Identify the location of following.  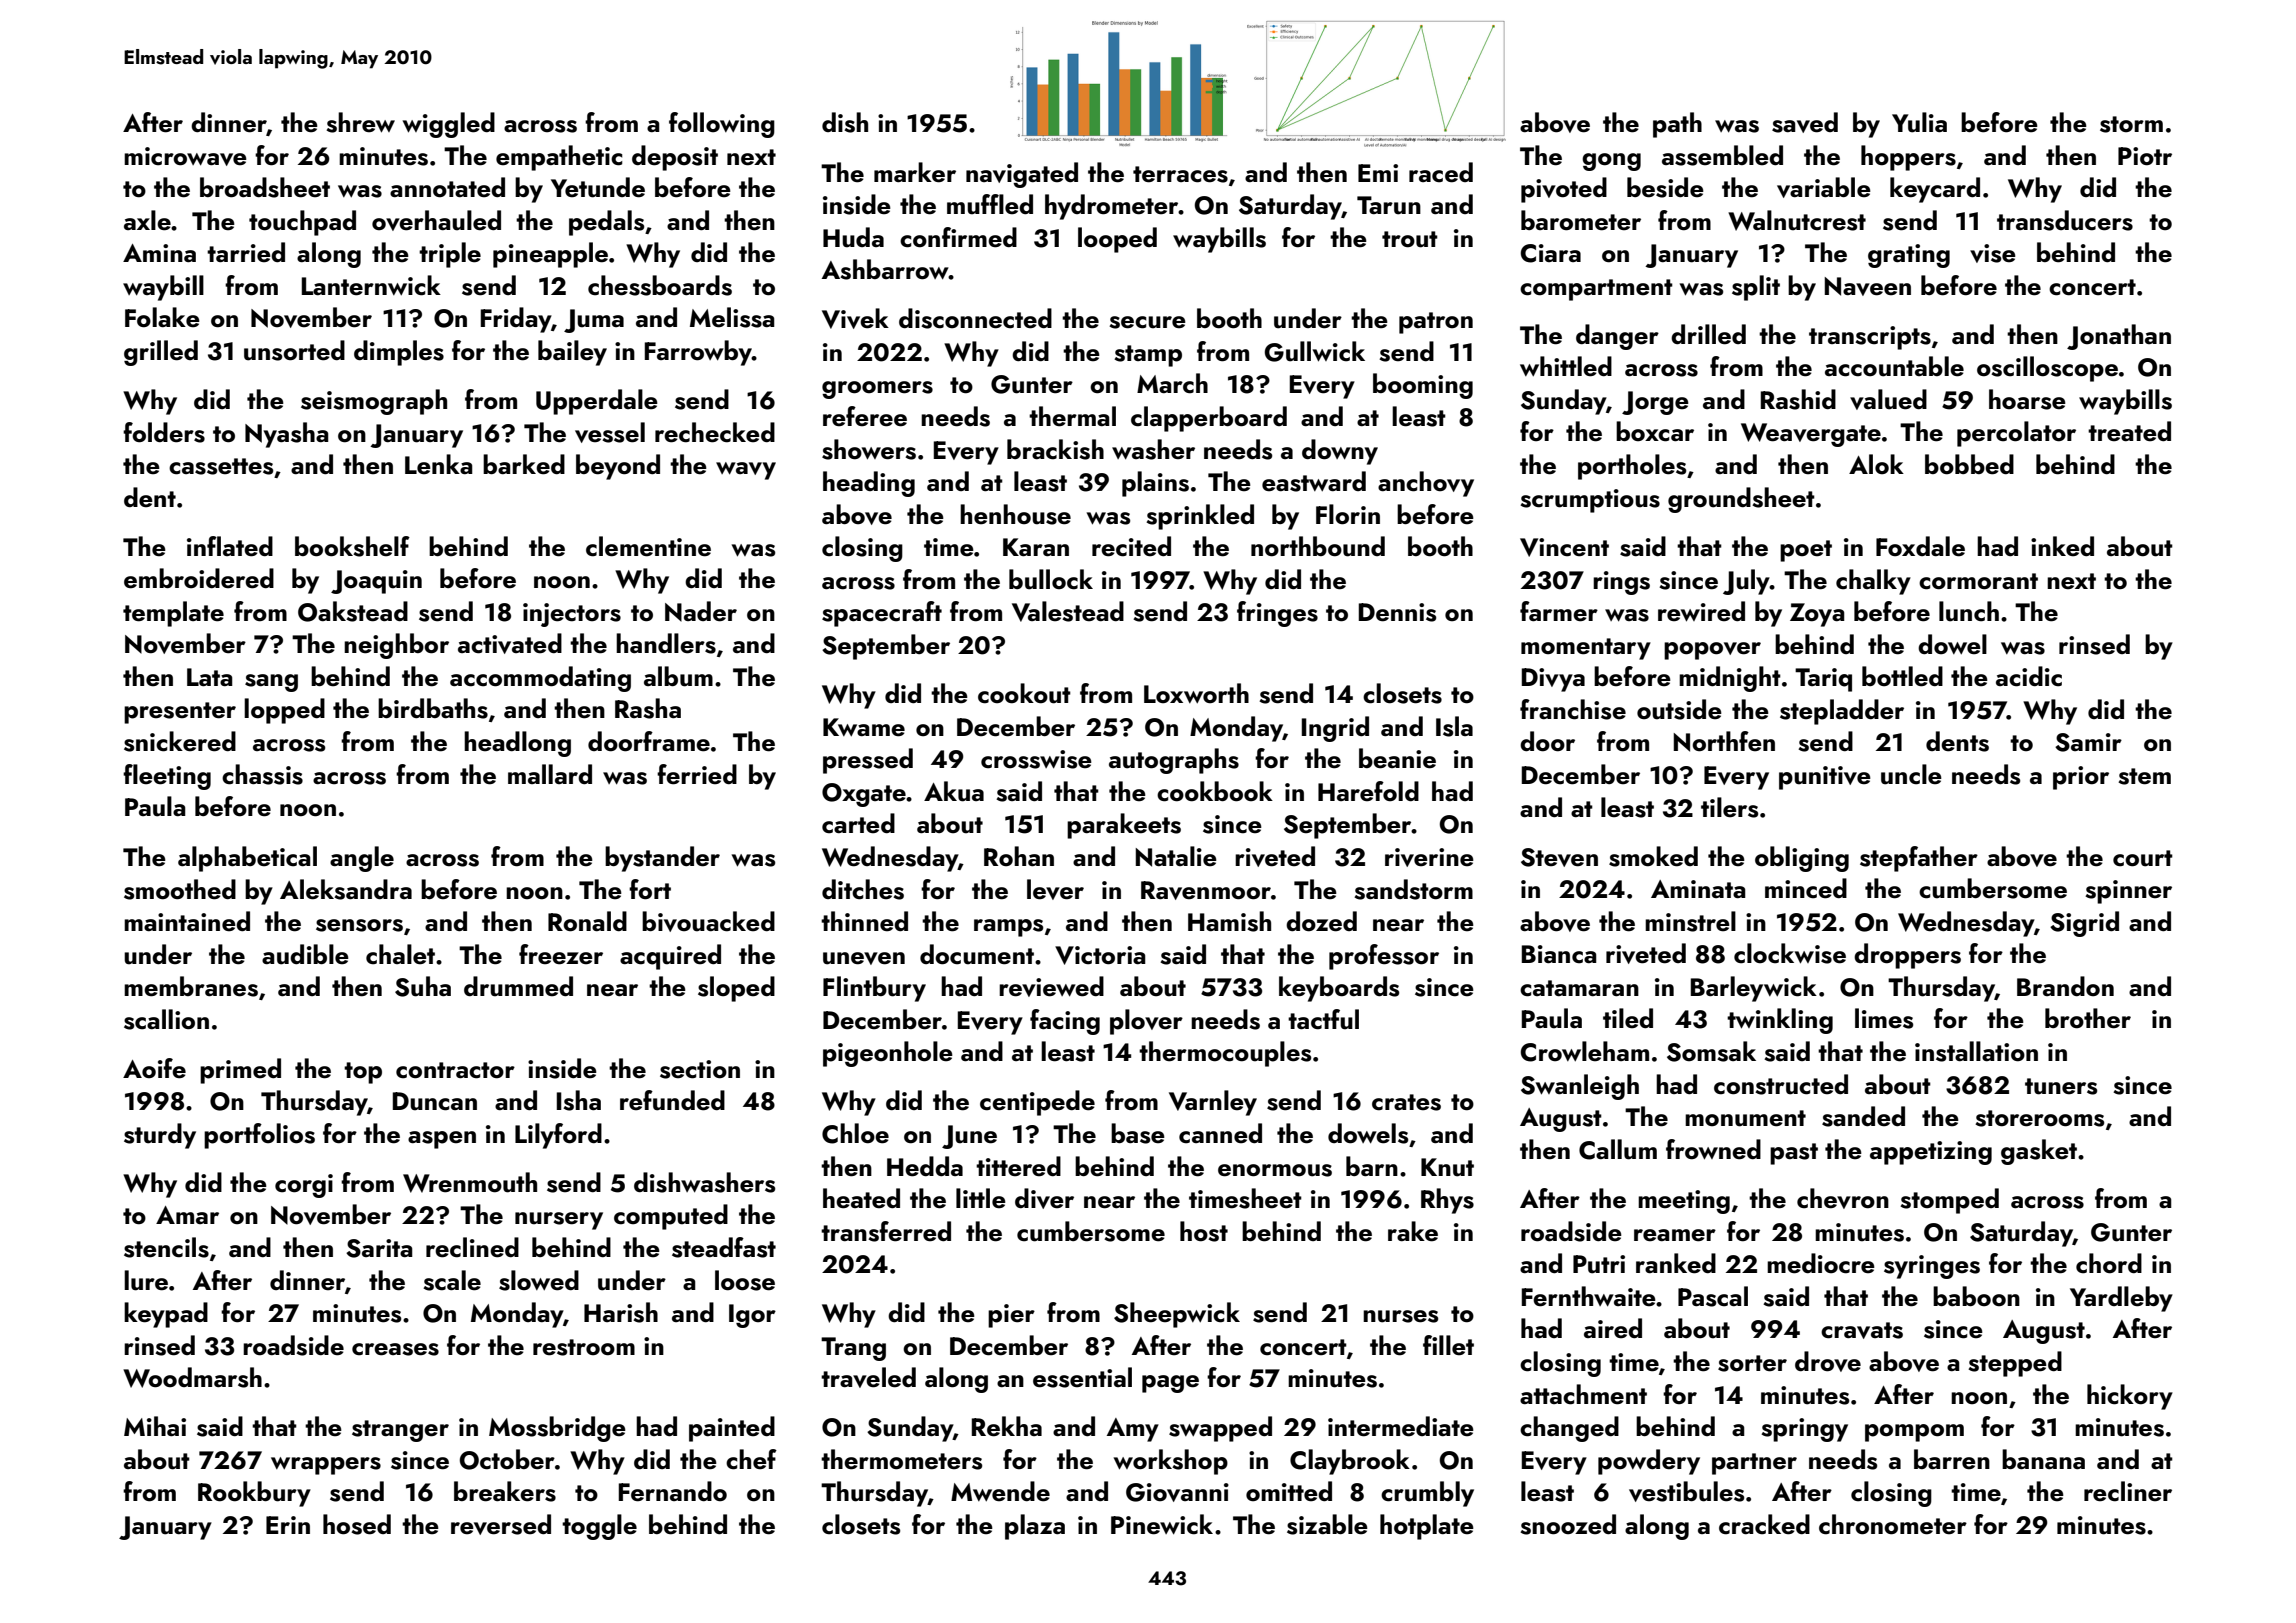
(722, 125).
